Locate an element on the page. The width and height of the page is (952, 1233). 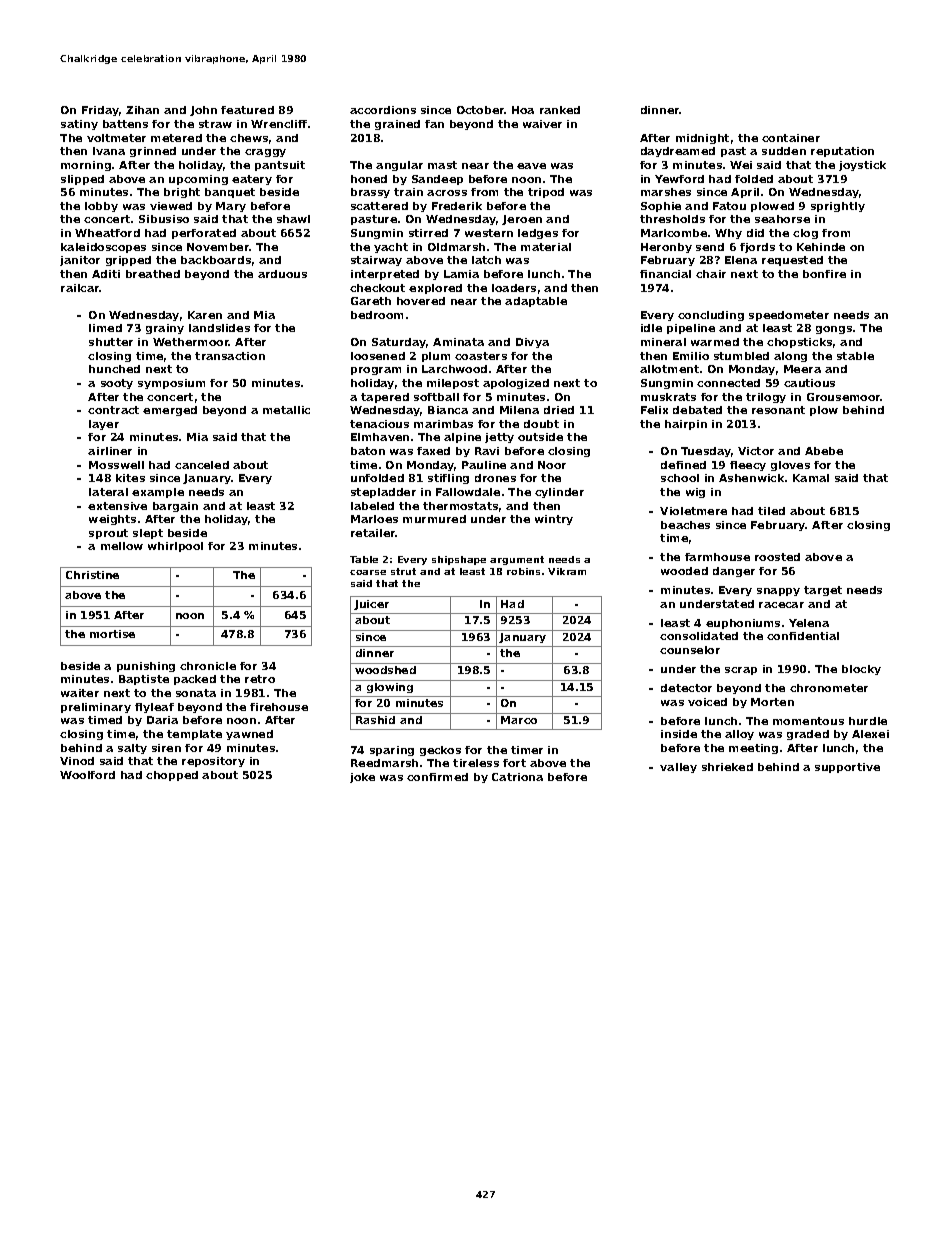
Friday is located at coordinates (100, 111).
